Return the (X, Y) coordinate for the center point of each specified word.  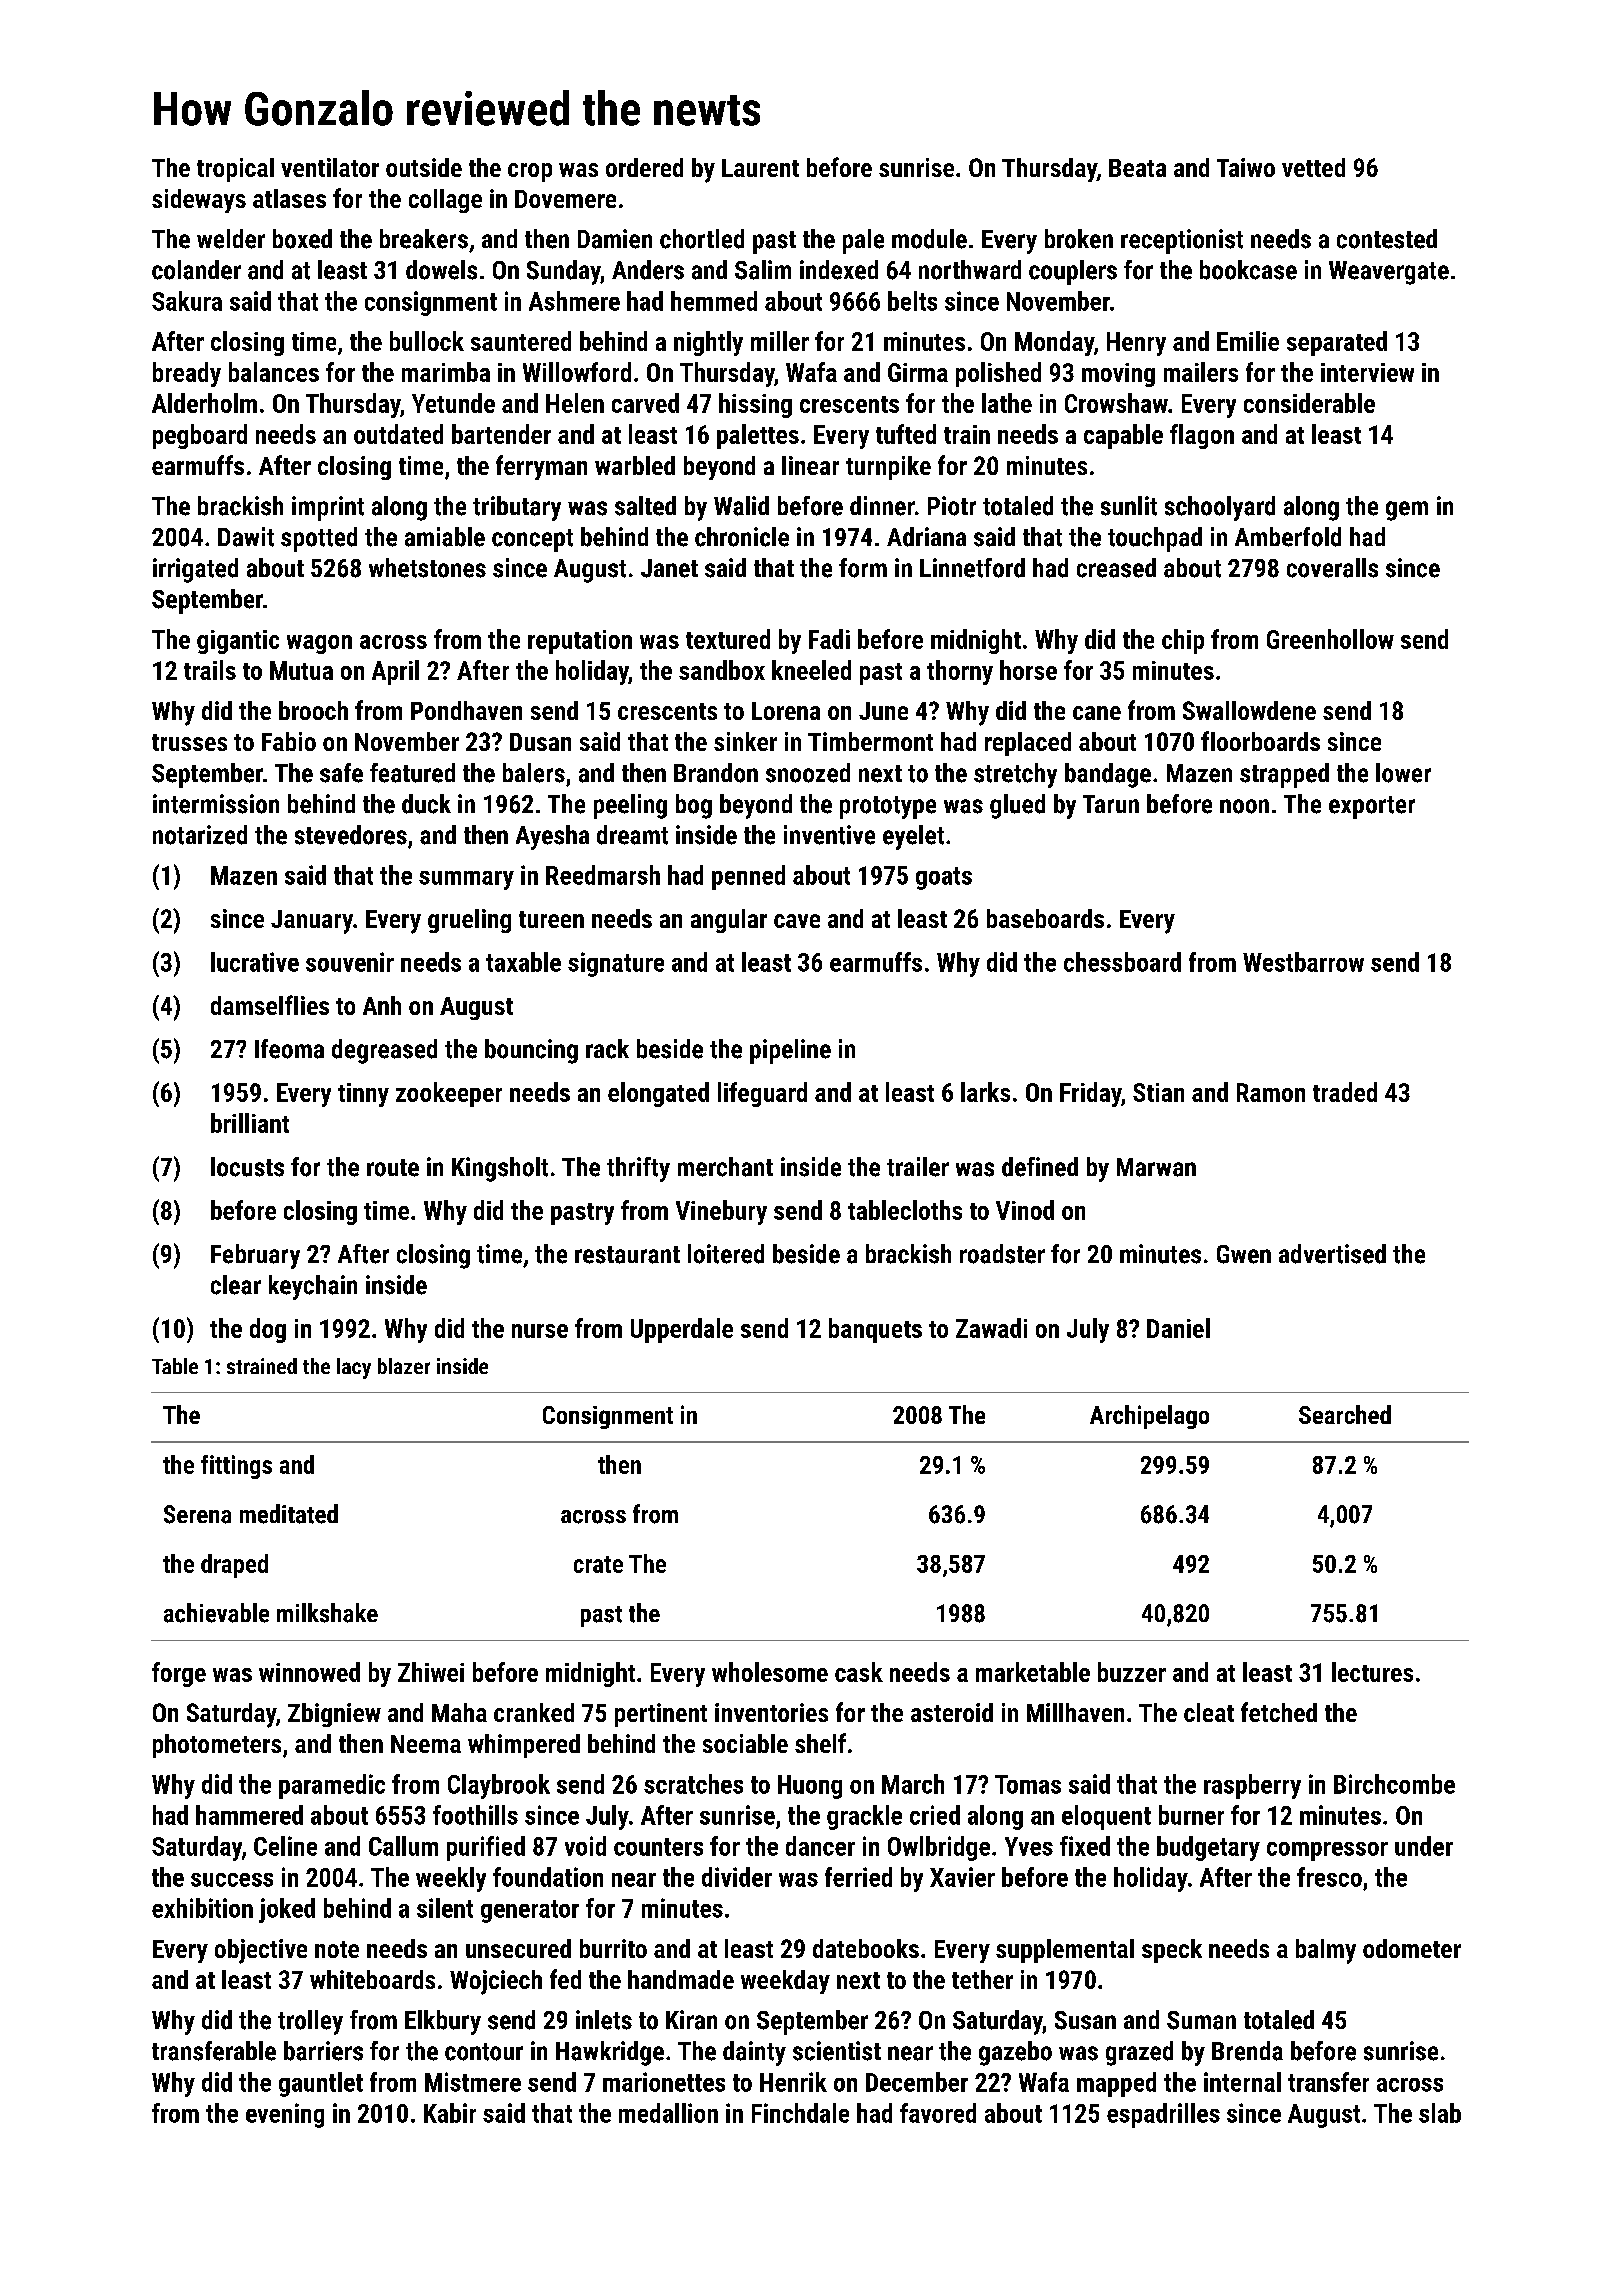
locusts (247, 1167)
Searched (1345, 1414)
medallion (668, 2113)
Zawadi (991, 1328)
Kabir (450, 2113)
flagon (1202, 436)
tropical (235, 170)
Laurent (760, 168)
